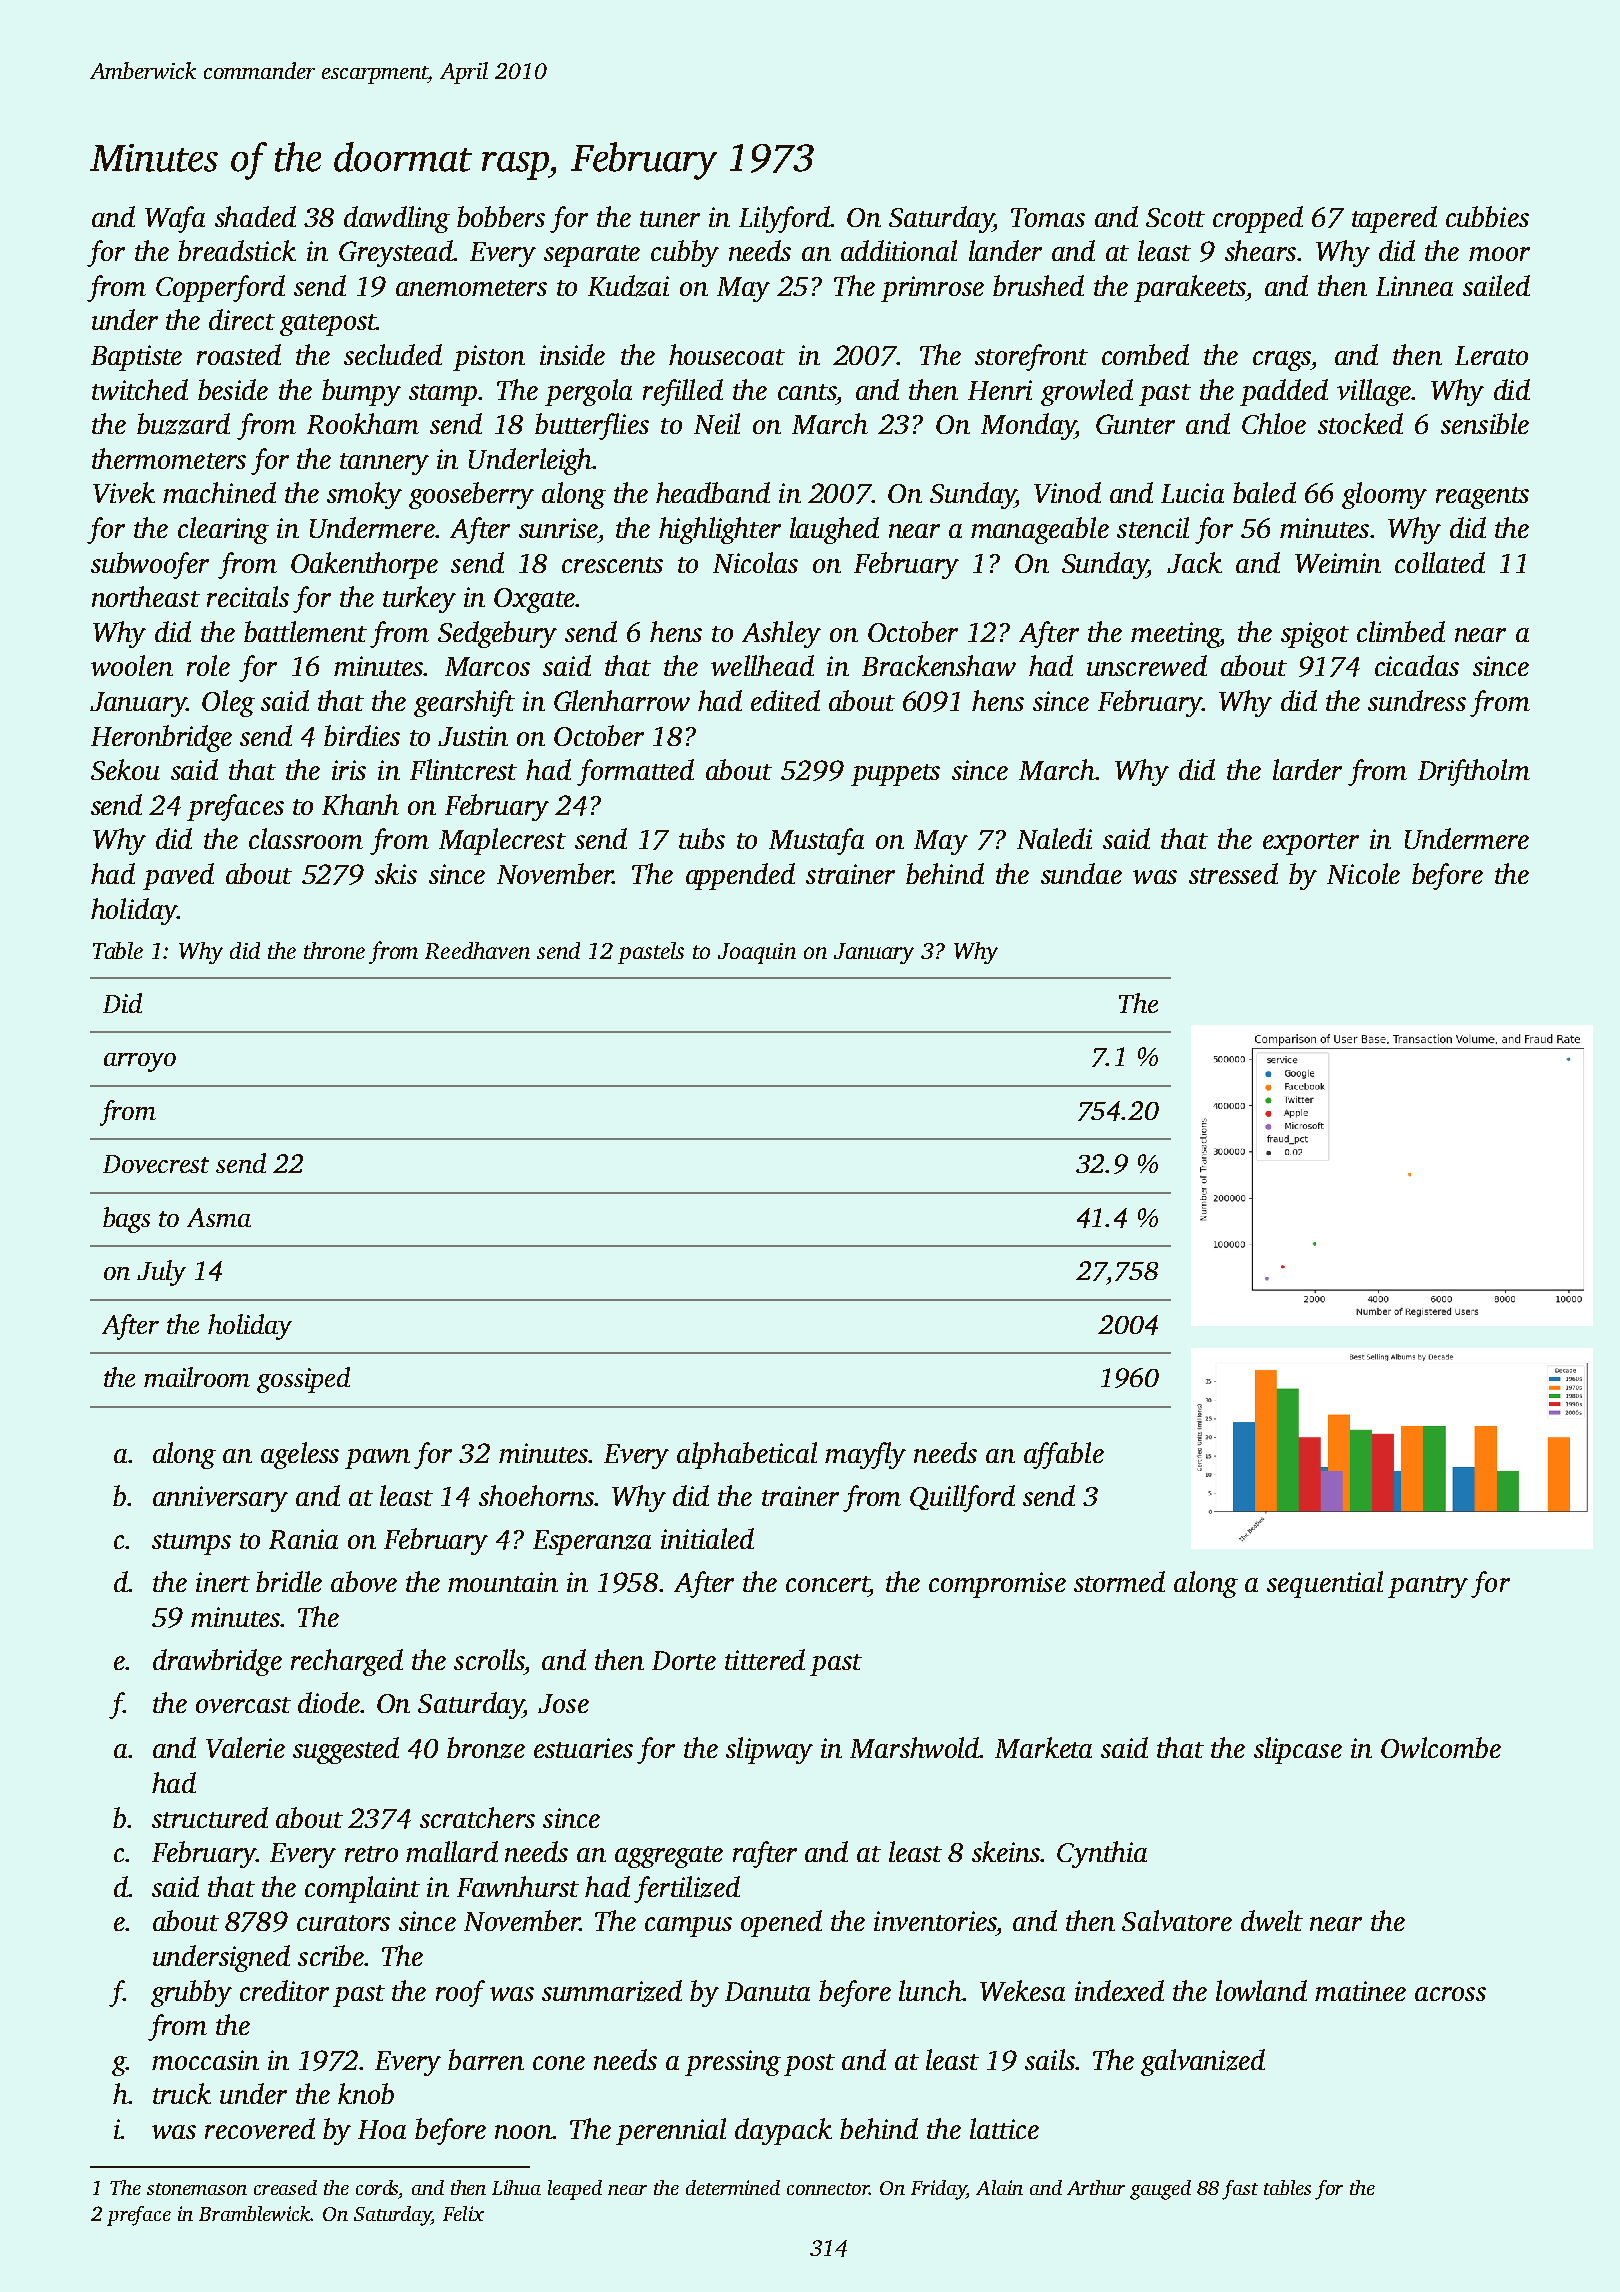  I want to click on larder, so click(1307, 769).
